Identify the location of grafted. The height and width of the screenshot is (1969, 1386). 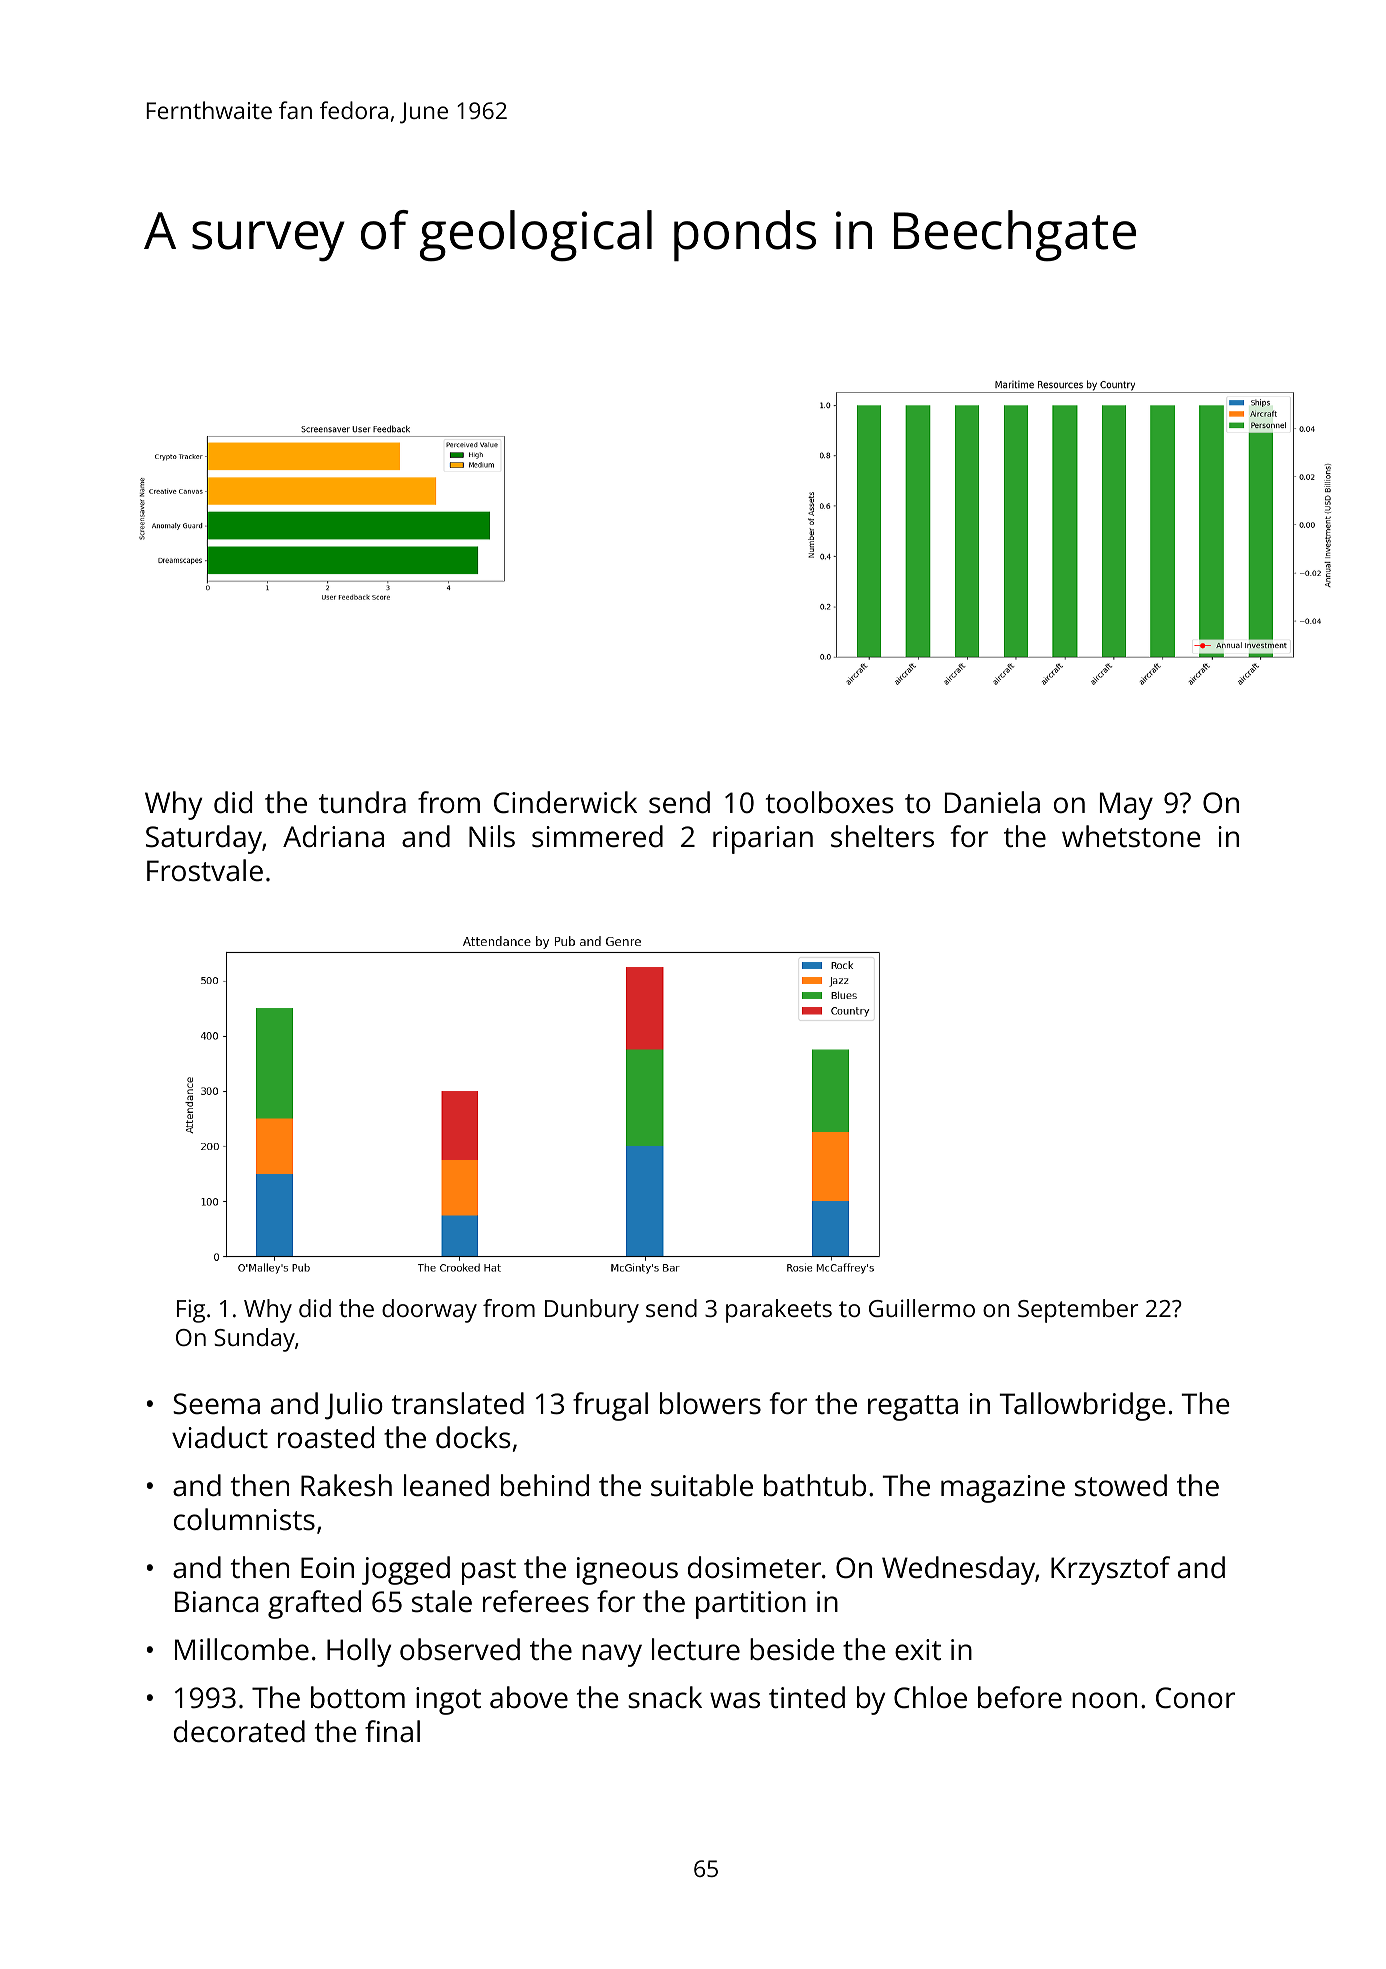
(314, 1604).
